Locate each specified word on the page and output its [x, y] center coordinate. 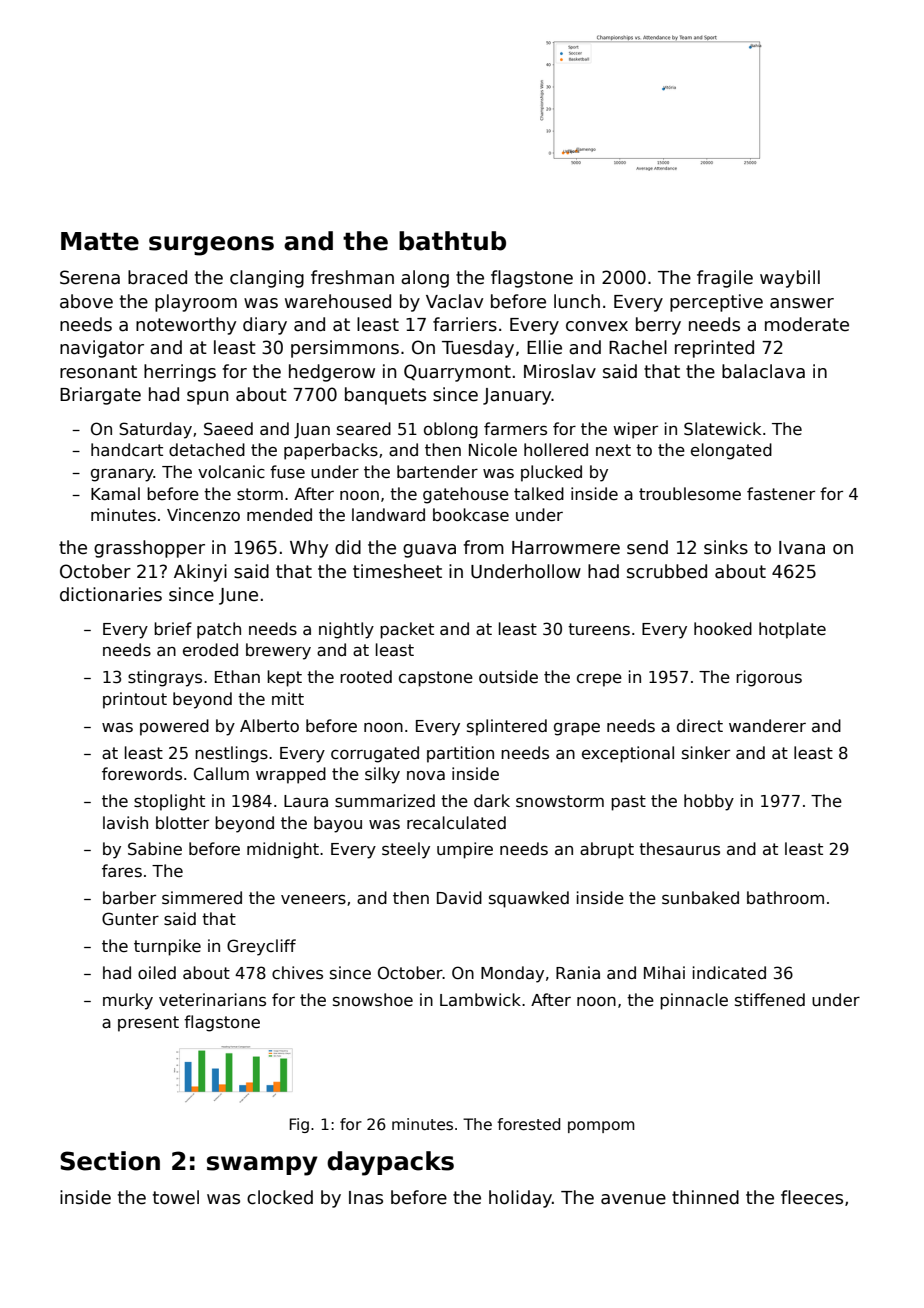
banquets [385, 396]
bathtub [452, 241]
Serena [90, 277]
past [628, 803]
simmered [202, 898]
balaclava [763, 371]
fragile [725, 279]
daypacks [390, 1163]
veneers [313, 900]
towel [176, 1197]
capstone [436, 679]
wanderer [767, 725]
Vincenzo [203, 514]
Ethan [237, 676]
